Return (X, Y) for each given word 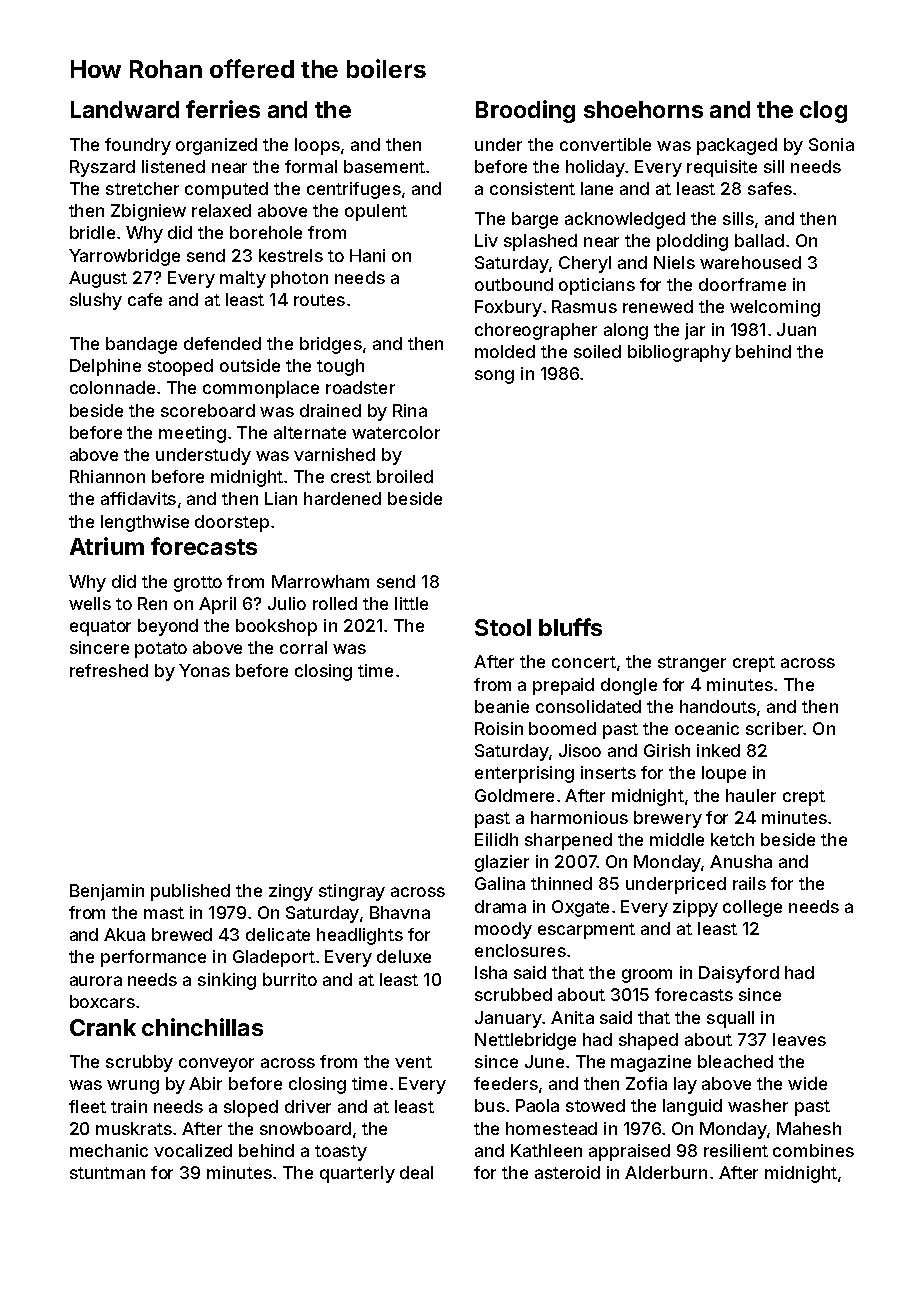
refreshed (109, 670)
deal (416, 1172)
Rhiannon (107, 476)
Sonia (831, 144)
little (411, 603)
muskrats (134, 1128)
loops (317, 146)
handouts (718, 706)
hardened (342, 498)
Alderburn (666, 1172)
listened (173, 166)
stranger (692, 664)
